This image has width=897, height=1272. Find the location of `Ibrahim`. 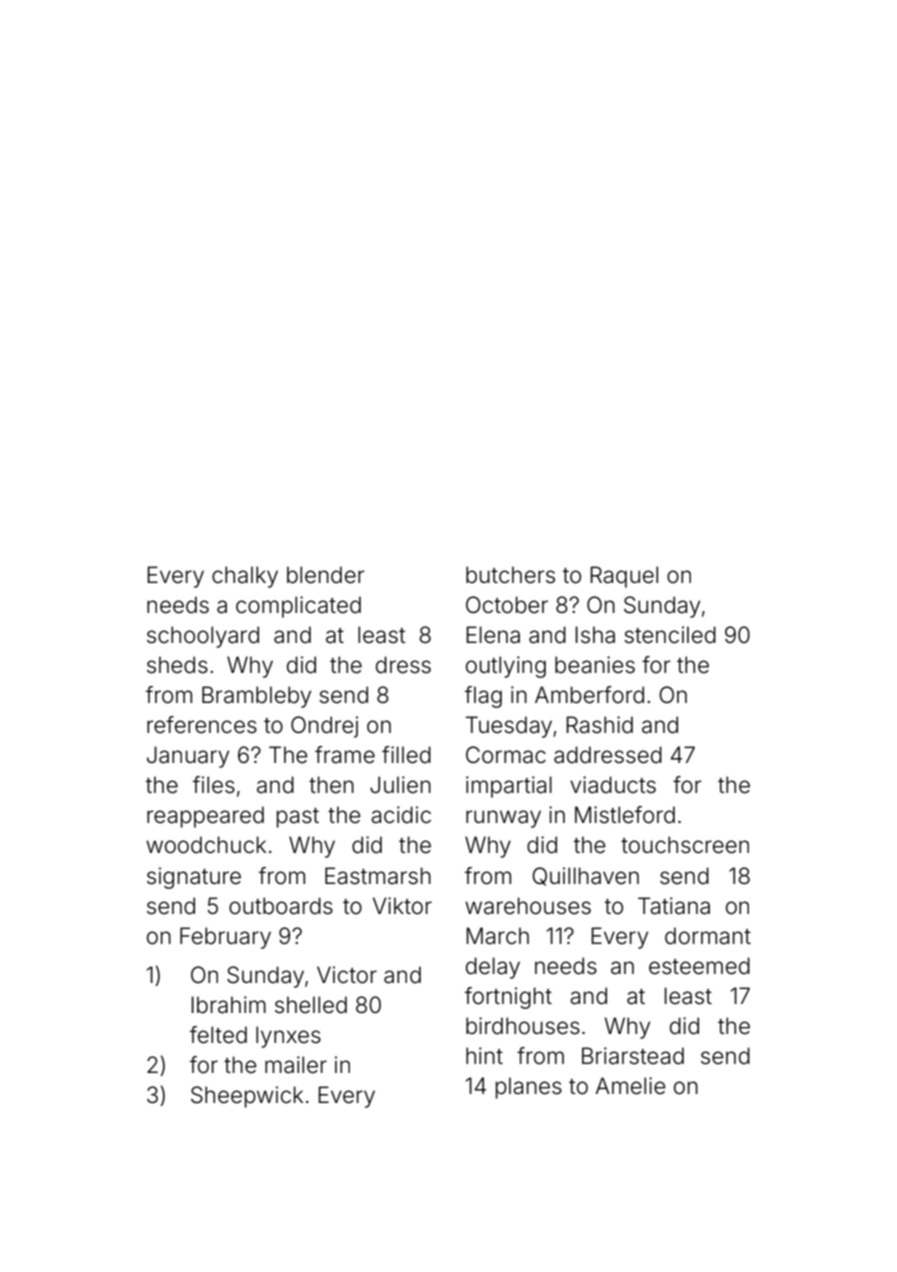

Ibrahim is located at coordinates (228, 1005).
